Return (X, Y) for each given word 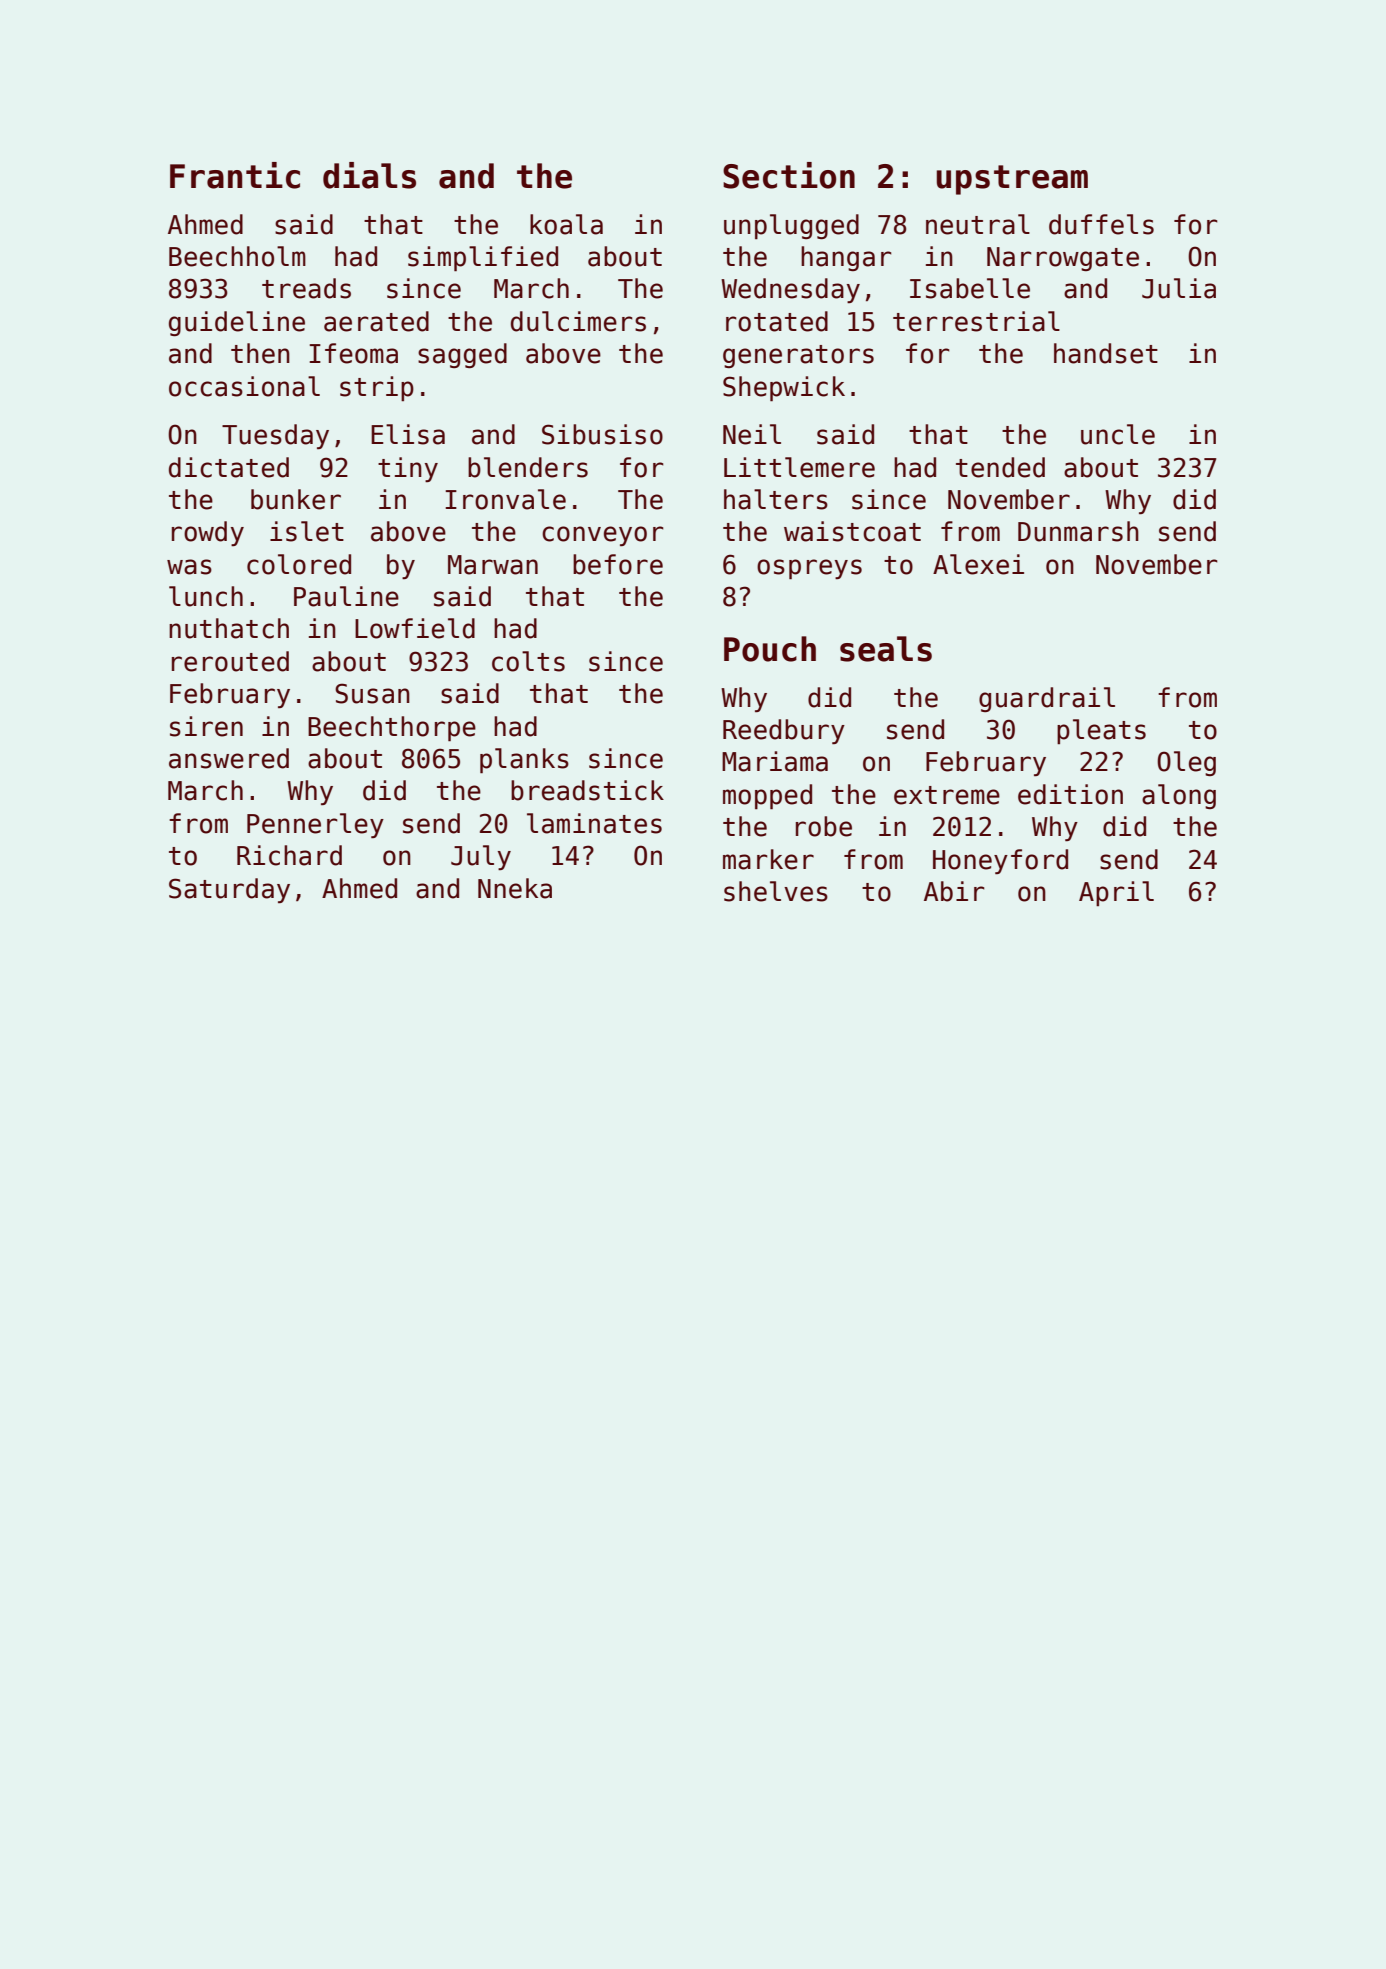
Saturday (229, 890)
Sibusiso (602, 434)
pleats (1101, 731)
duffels (1101, 224)
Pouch (770, 649)
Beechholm (237, 256)
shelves (776, 891)
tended (1000, 467)
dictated (229, 467)
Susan (372, 693)
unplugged (791, 227)
